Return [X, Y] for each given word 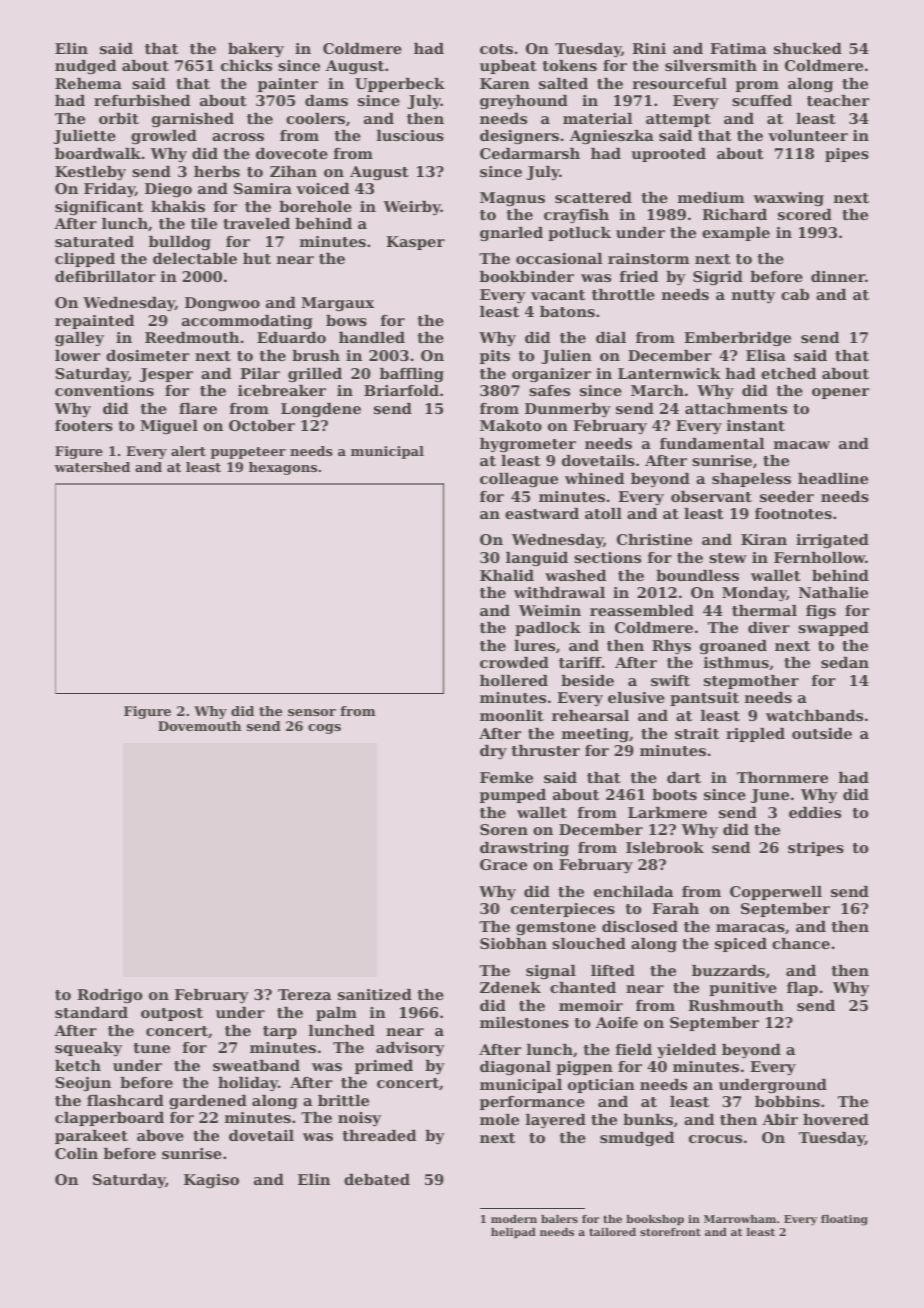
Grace [503, 864]
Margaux [337, 304]
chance [801, 943]
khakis [178, 206]
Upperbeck [400, 85]
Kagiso [211, 1181]
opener [840, 393]
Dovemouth [199, 726]
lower [77, 355]
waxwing [788, 199]
